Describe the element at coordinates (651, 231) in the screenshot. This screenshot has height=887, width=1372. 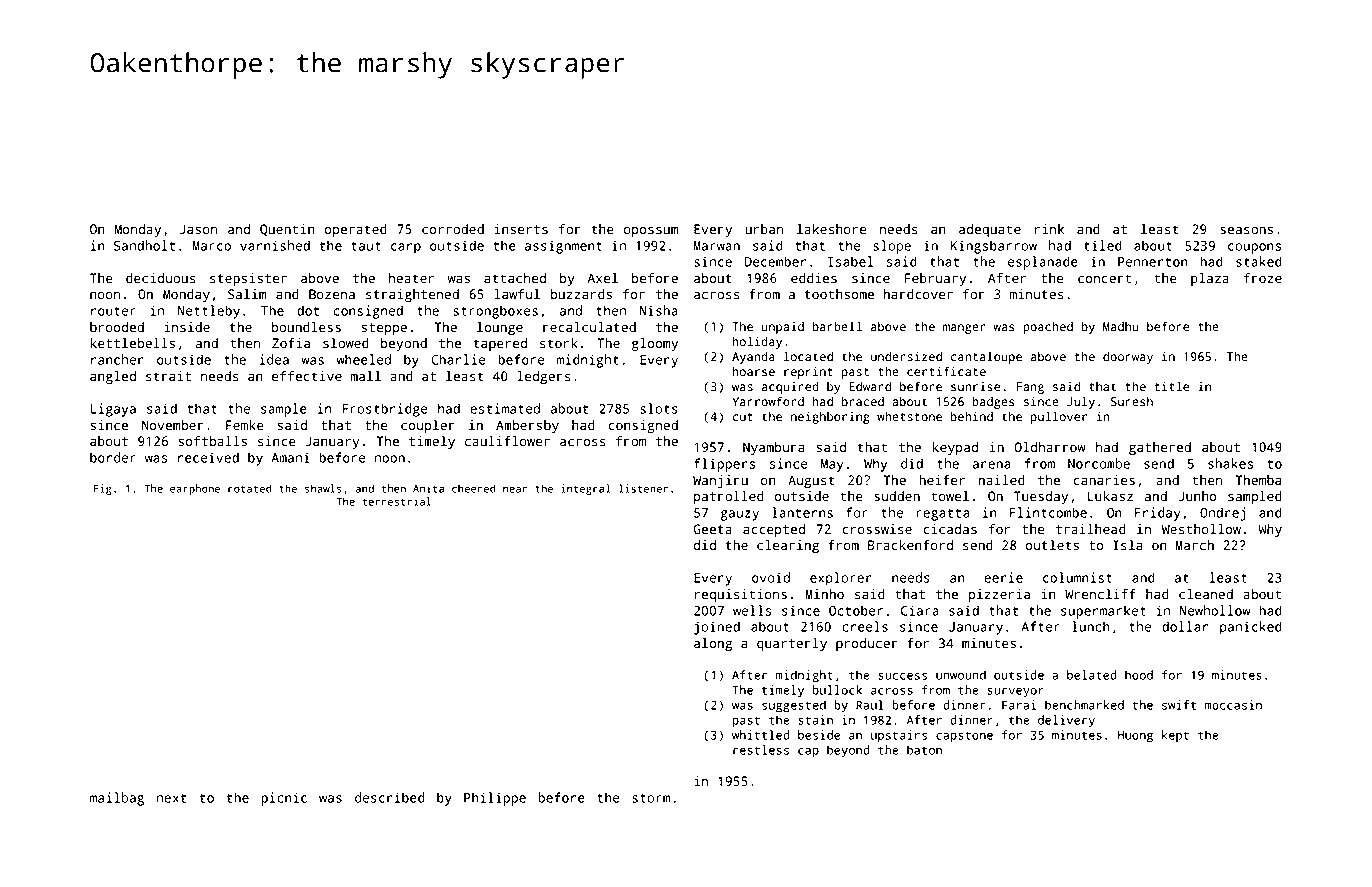
I see `opossum` at that location.
